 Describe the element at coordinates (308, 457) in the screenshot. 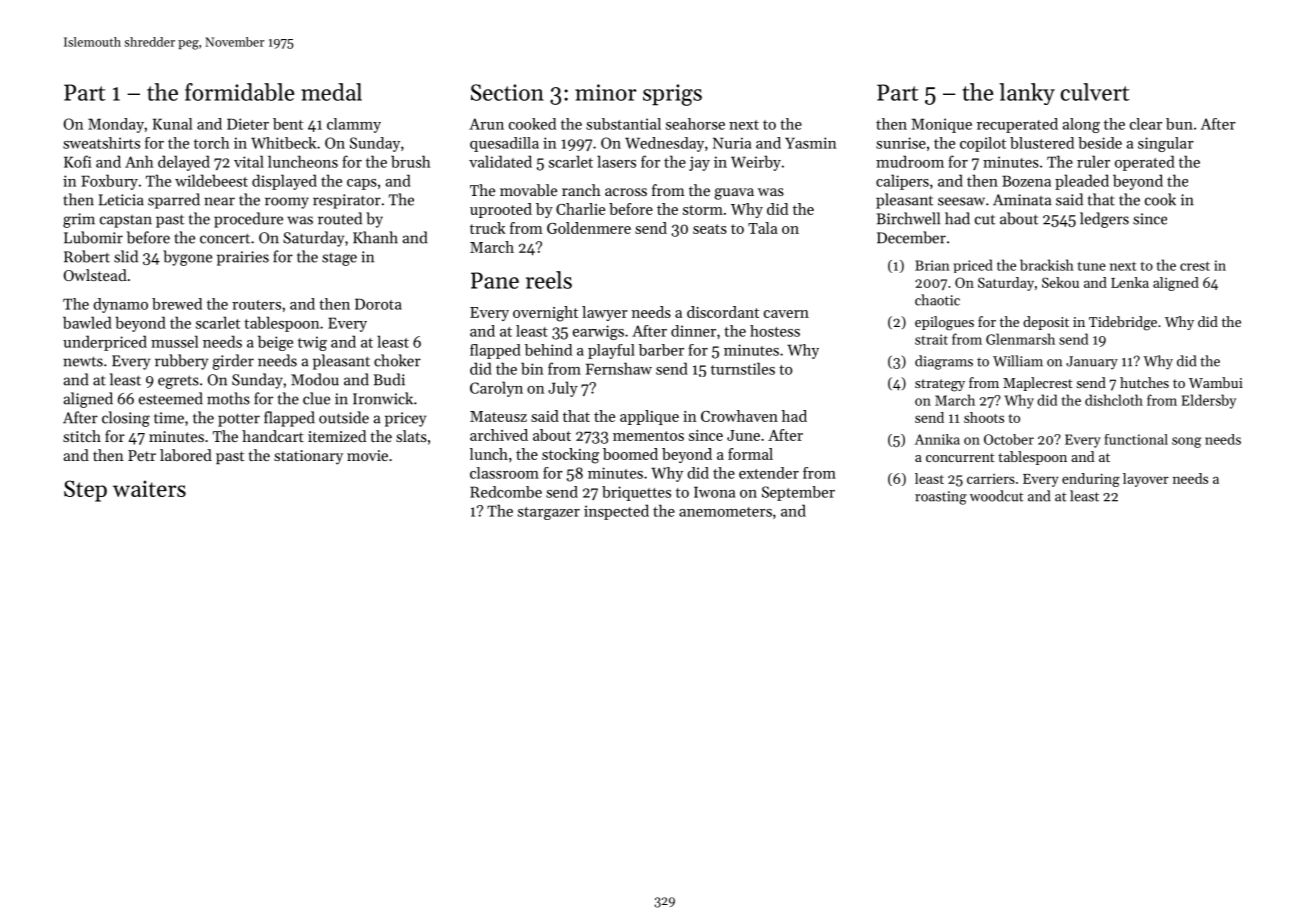

I see `stationary` at that location.
